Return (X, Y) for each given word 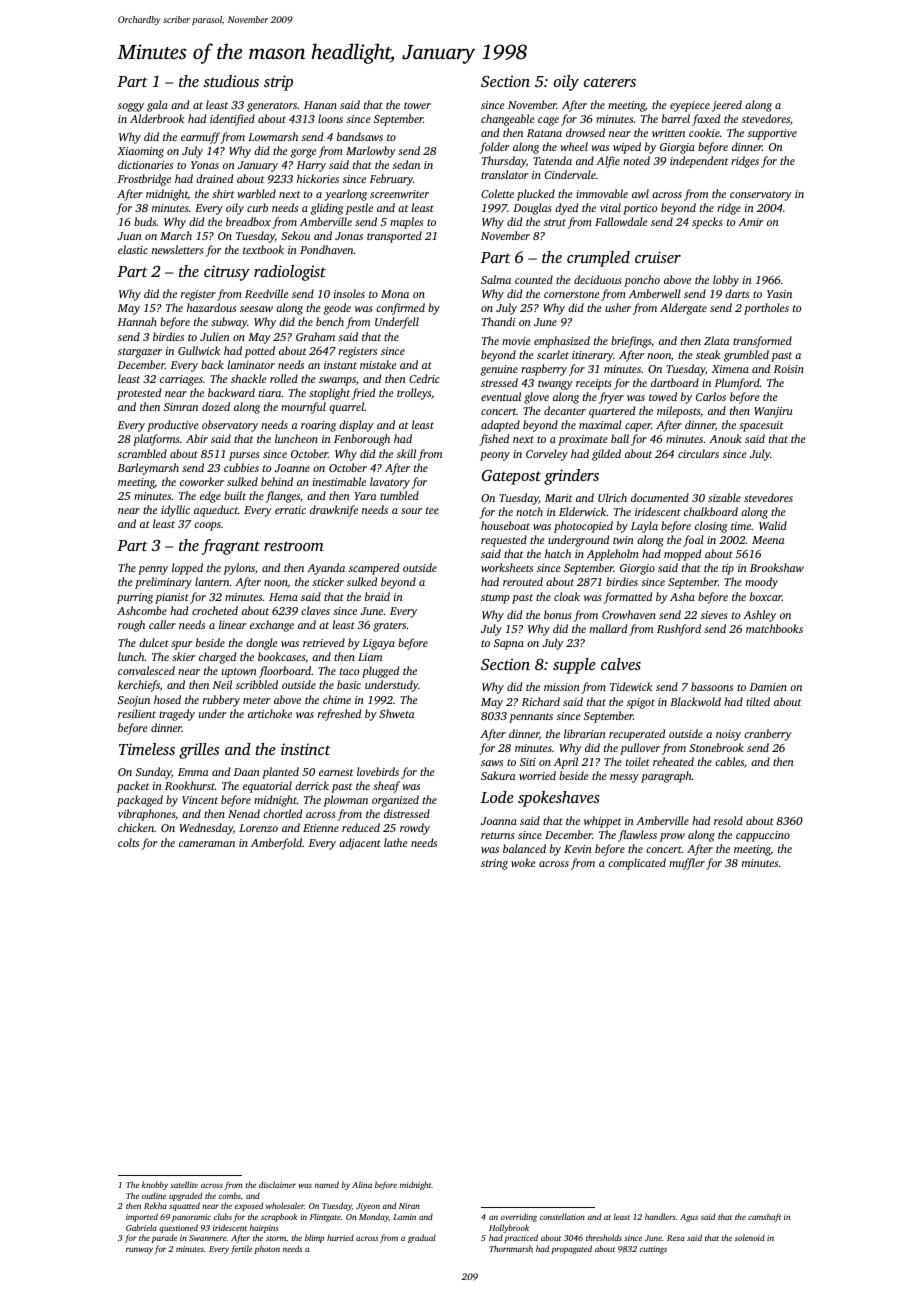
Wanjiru (773, 412)
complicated (637, 864)
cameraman (207, 844)
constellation (562, 1216)
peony (495, 456)
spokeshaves (559, 799)
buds (145, 221)
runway (139, 1251)
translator (505, 174)
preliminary (163, 583)
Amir (751, 222)
